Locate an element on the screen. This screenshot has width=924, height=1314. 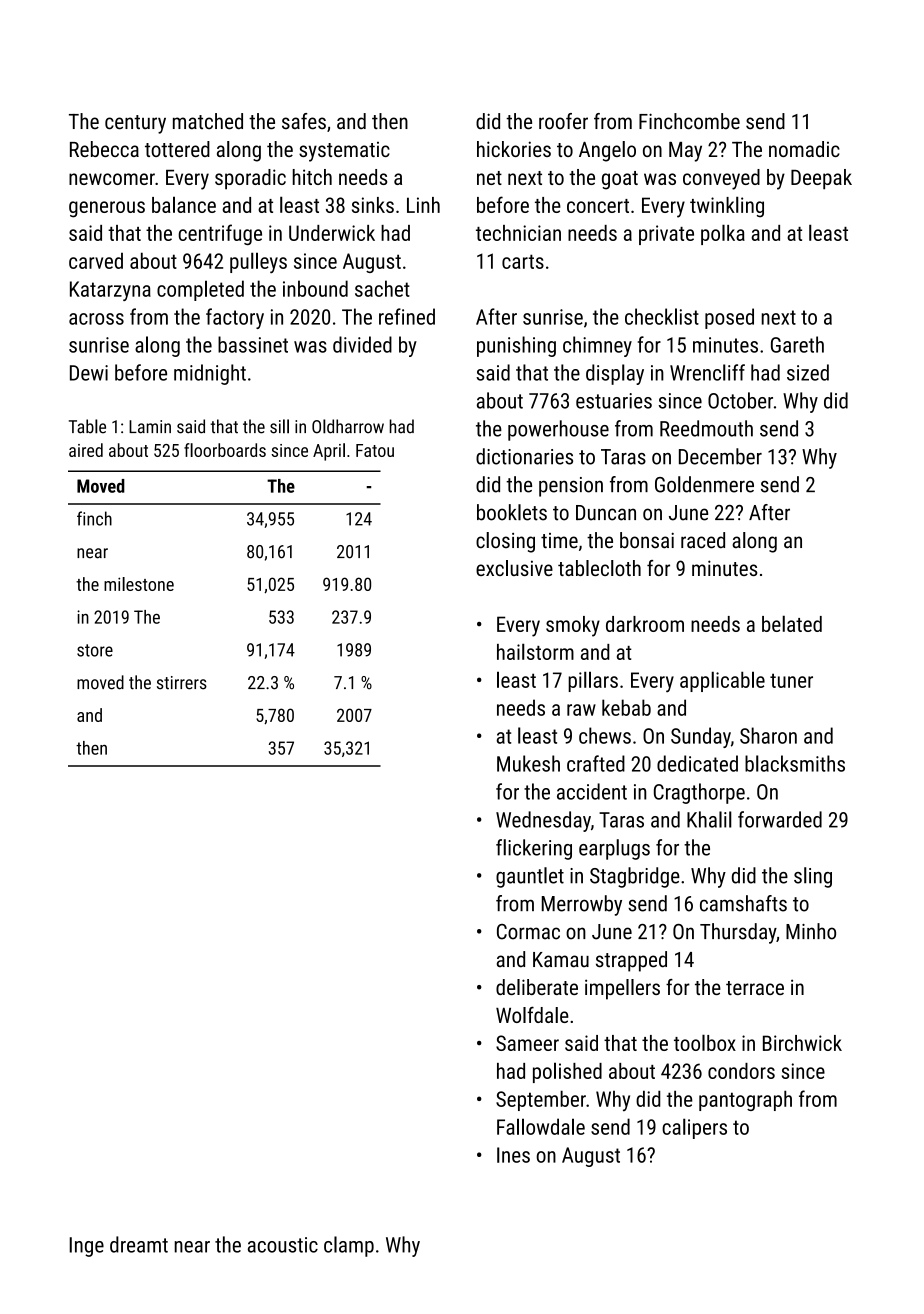
Inge is located at coordinates (86, 1247).
